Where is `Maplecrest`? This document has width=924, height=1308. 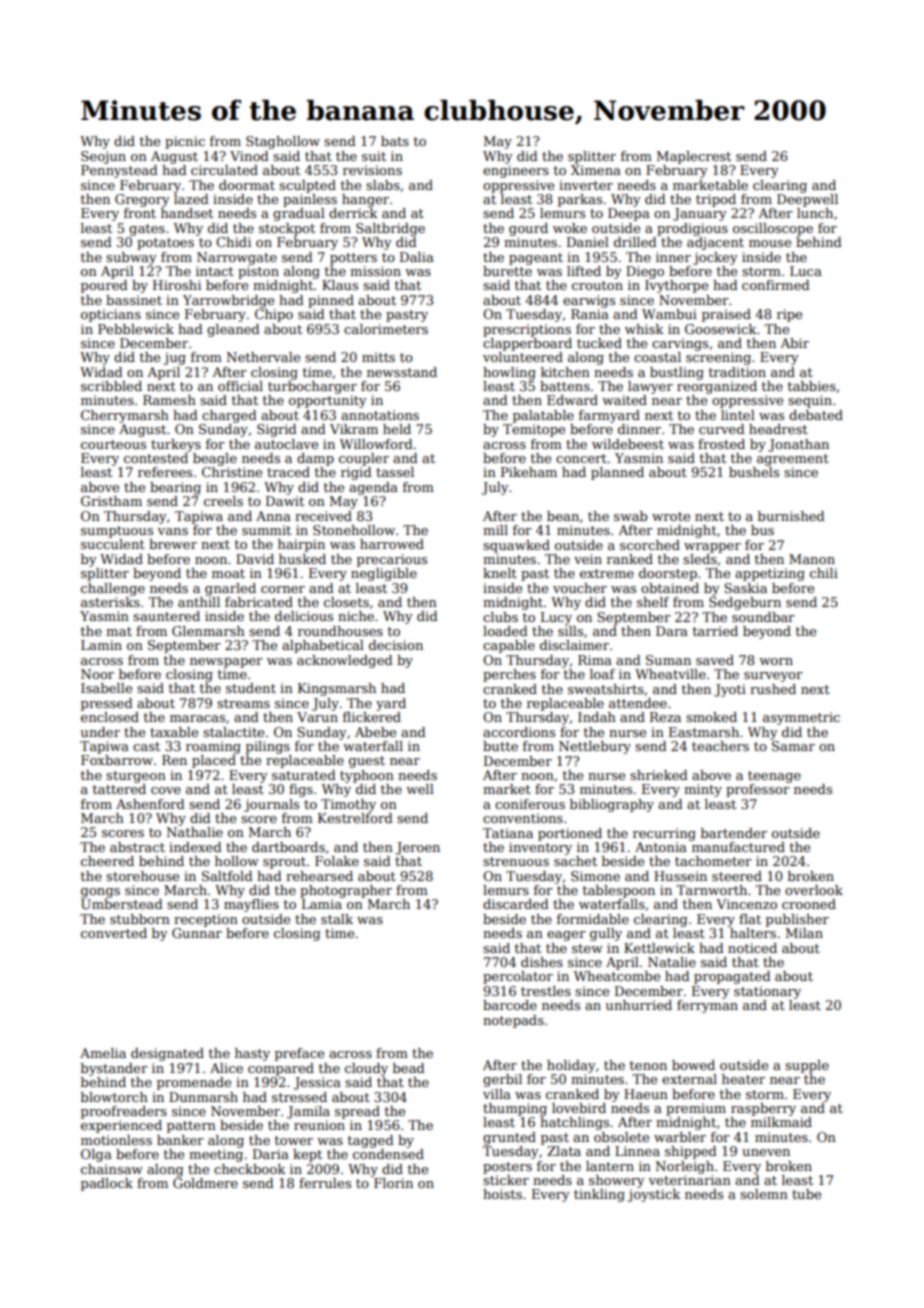 Maplecrest is located at coordinates (694, 157).
